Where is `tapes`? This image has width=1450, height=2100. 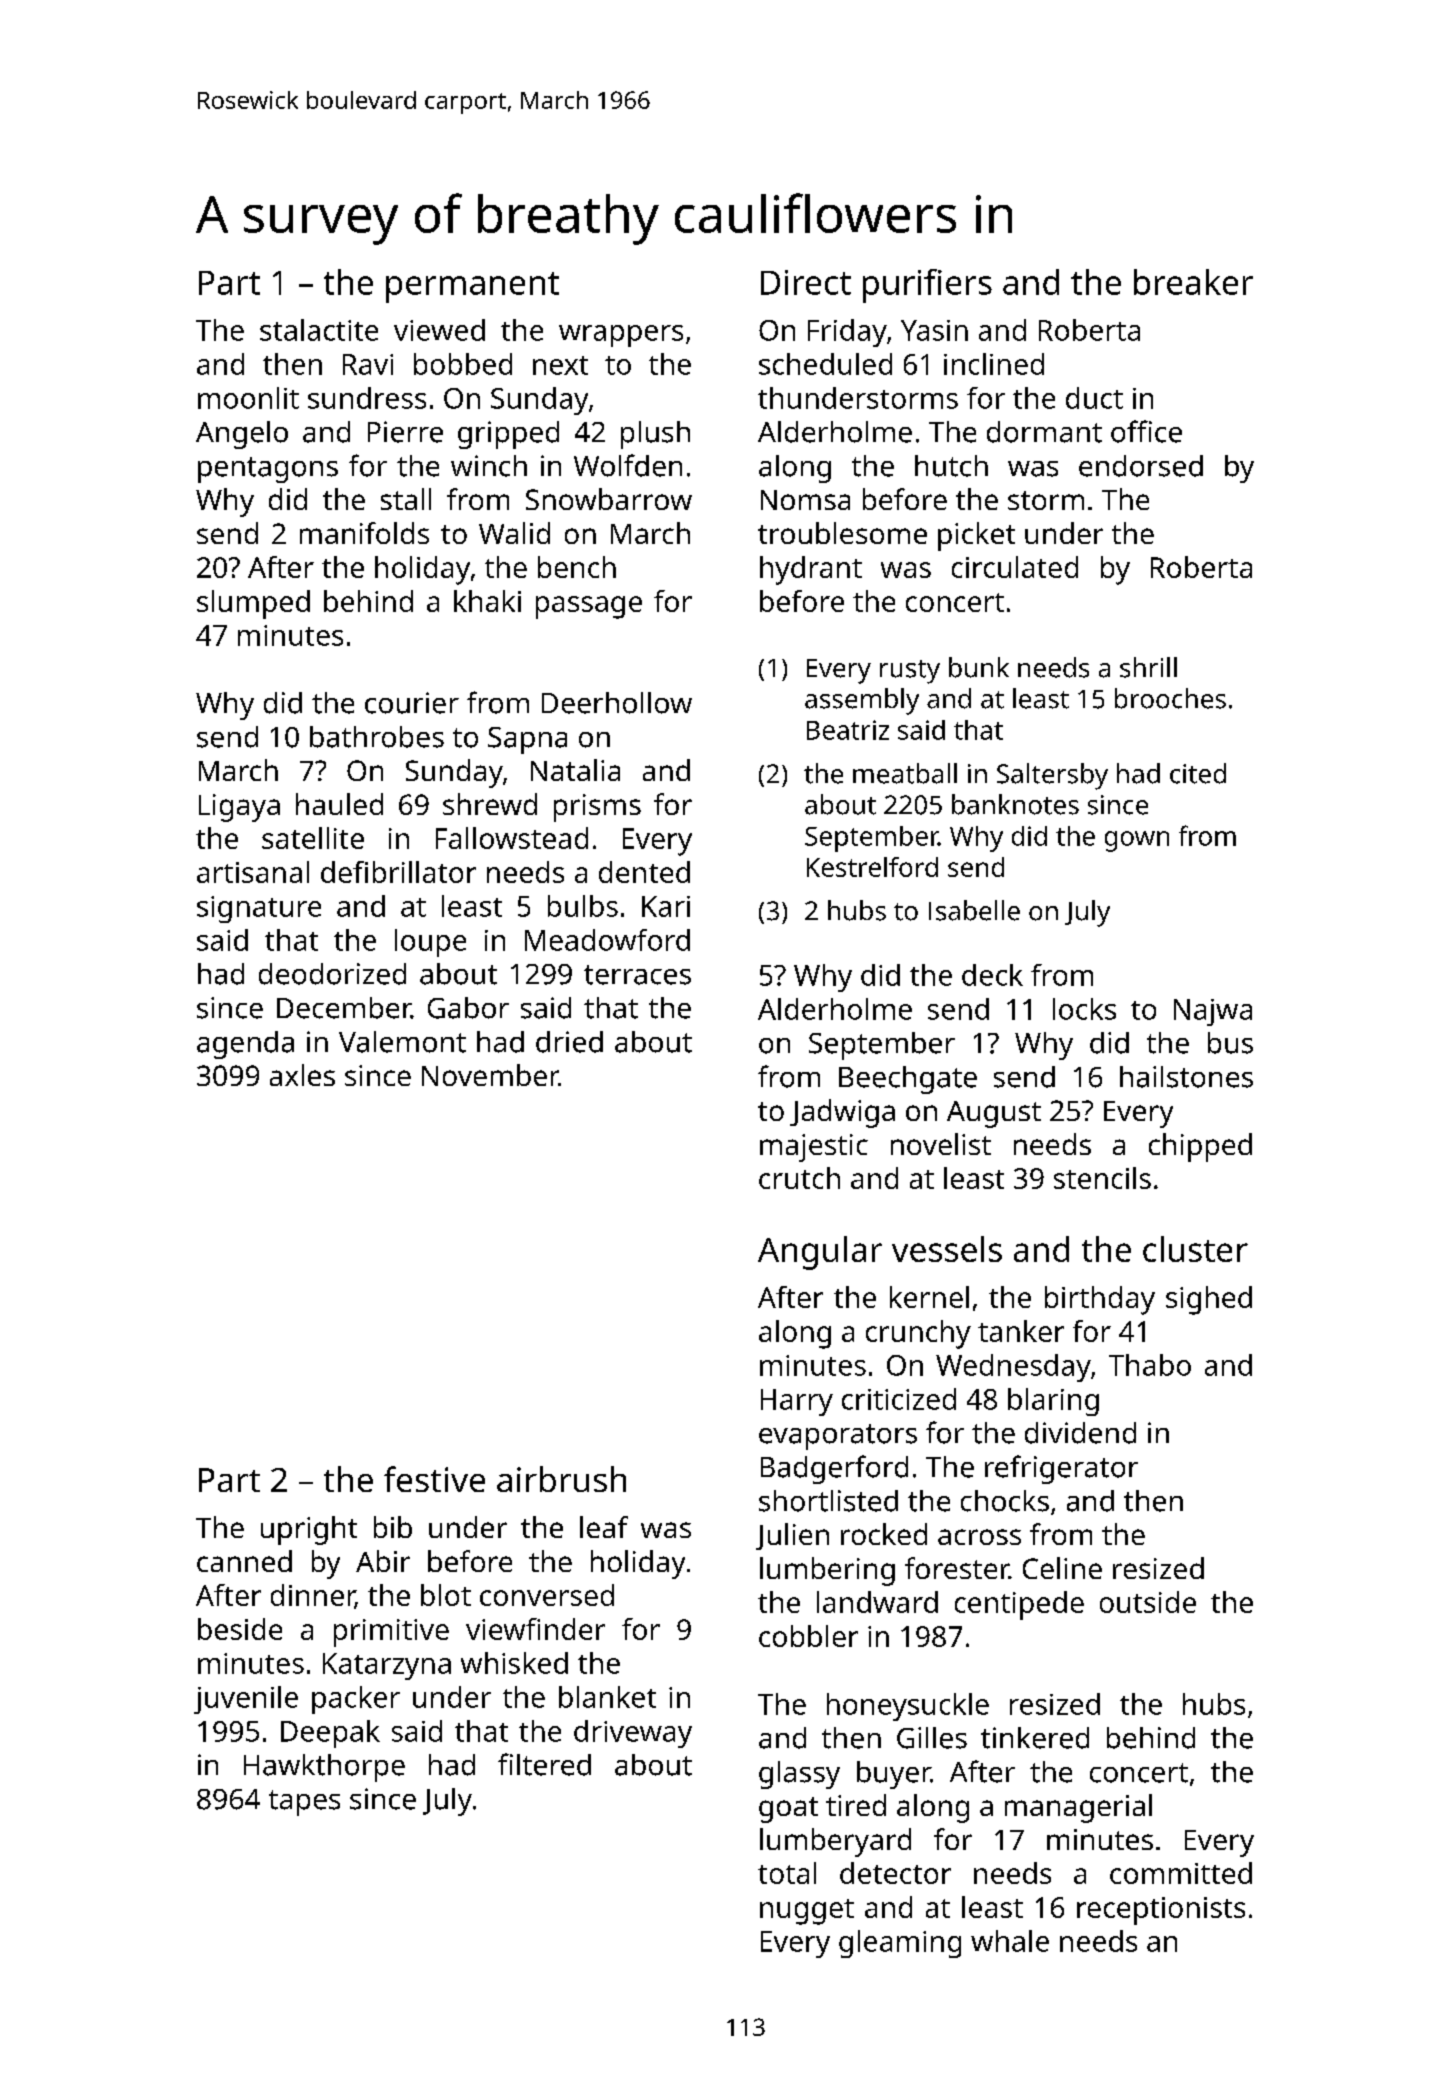
tapes is located at coordinates (304, 1803).
